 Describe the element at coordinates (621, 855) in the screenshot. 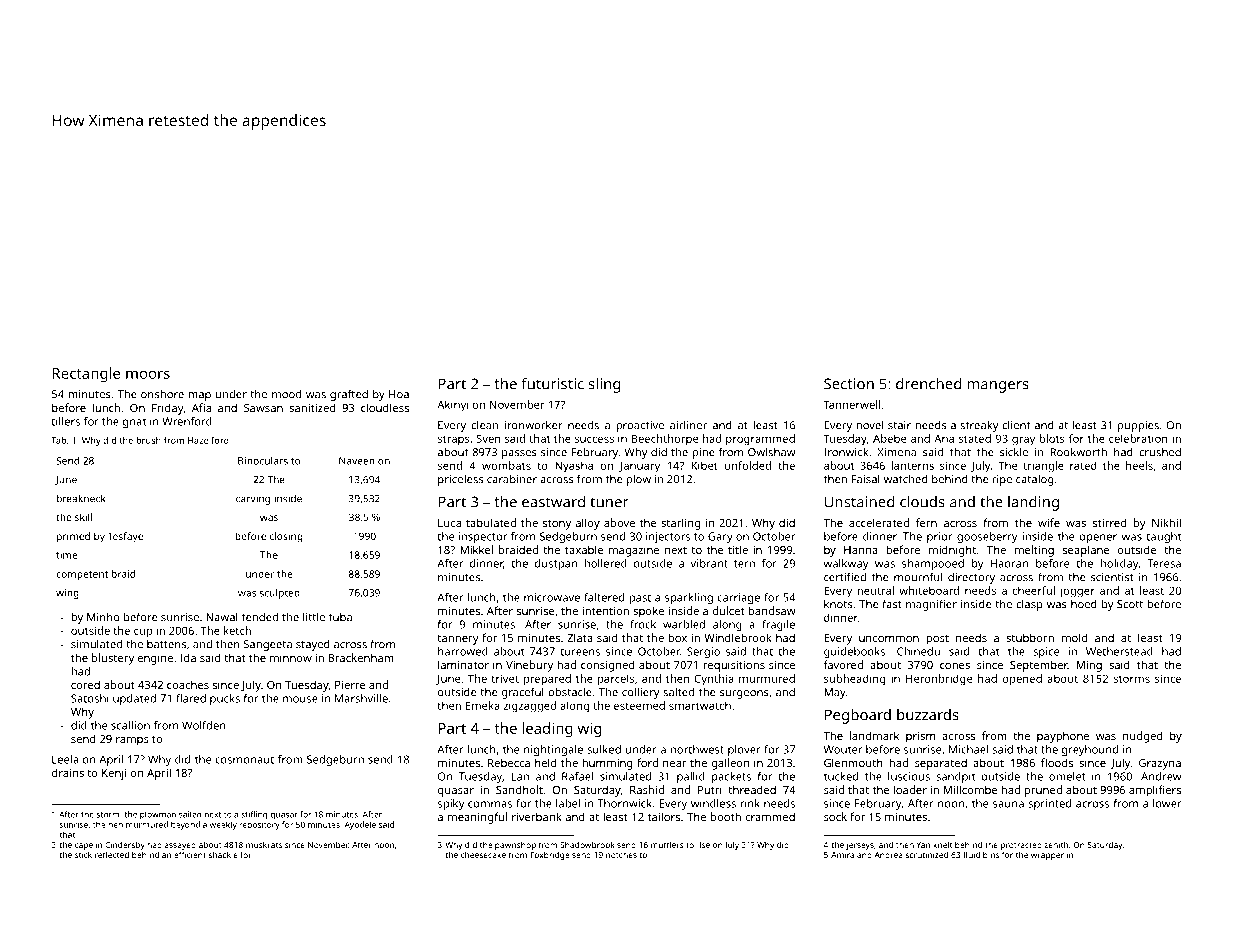

I see `notches` at that location.
